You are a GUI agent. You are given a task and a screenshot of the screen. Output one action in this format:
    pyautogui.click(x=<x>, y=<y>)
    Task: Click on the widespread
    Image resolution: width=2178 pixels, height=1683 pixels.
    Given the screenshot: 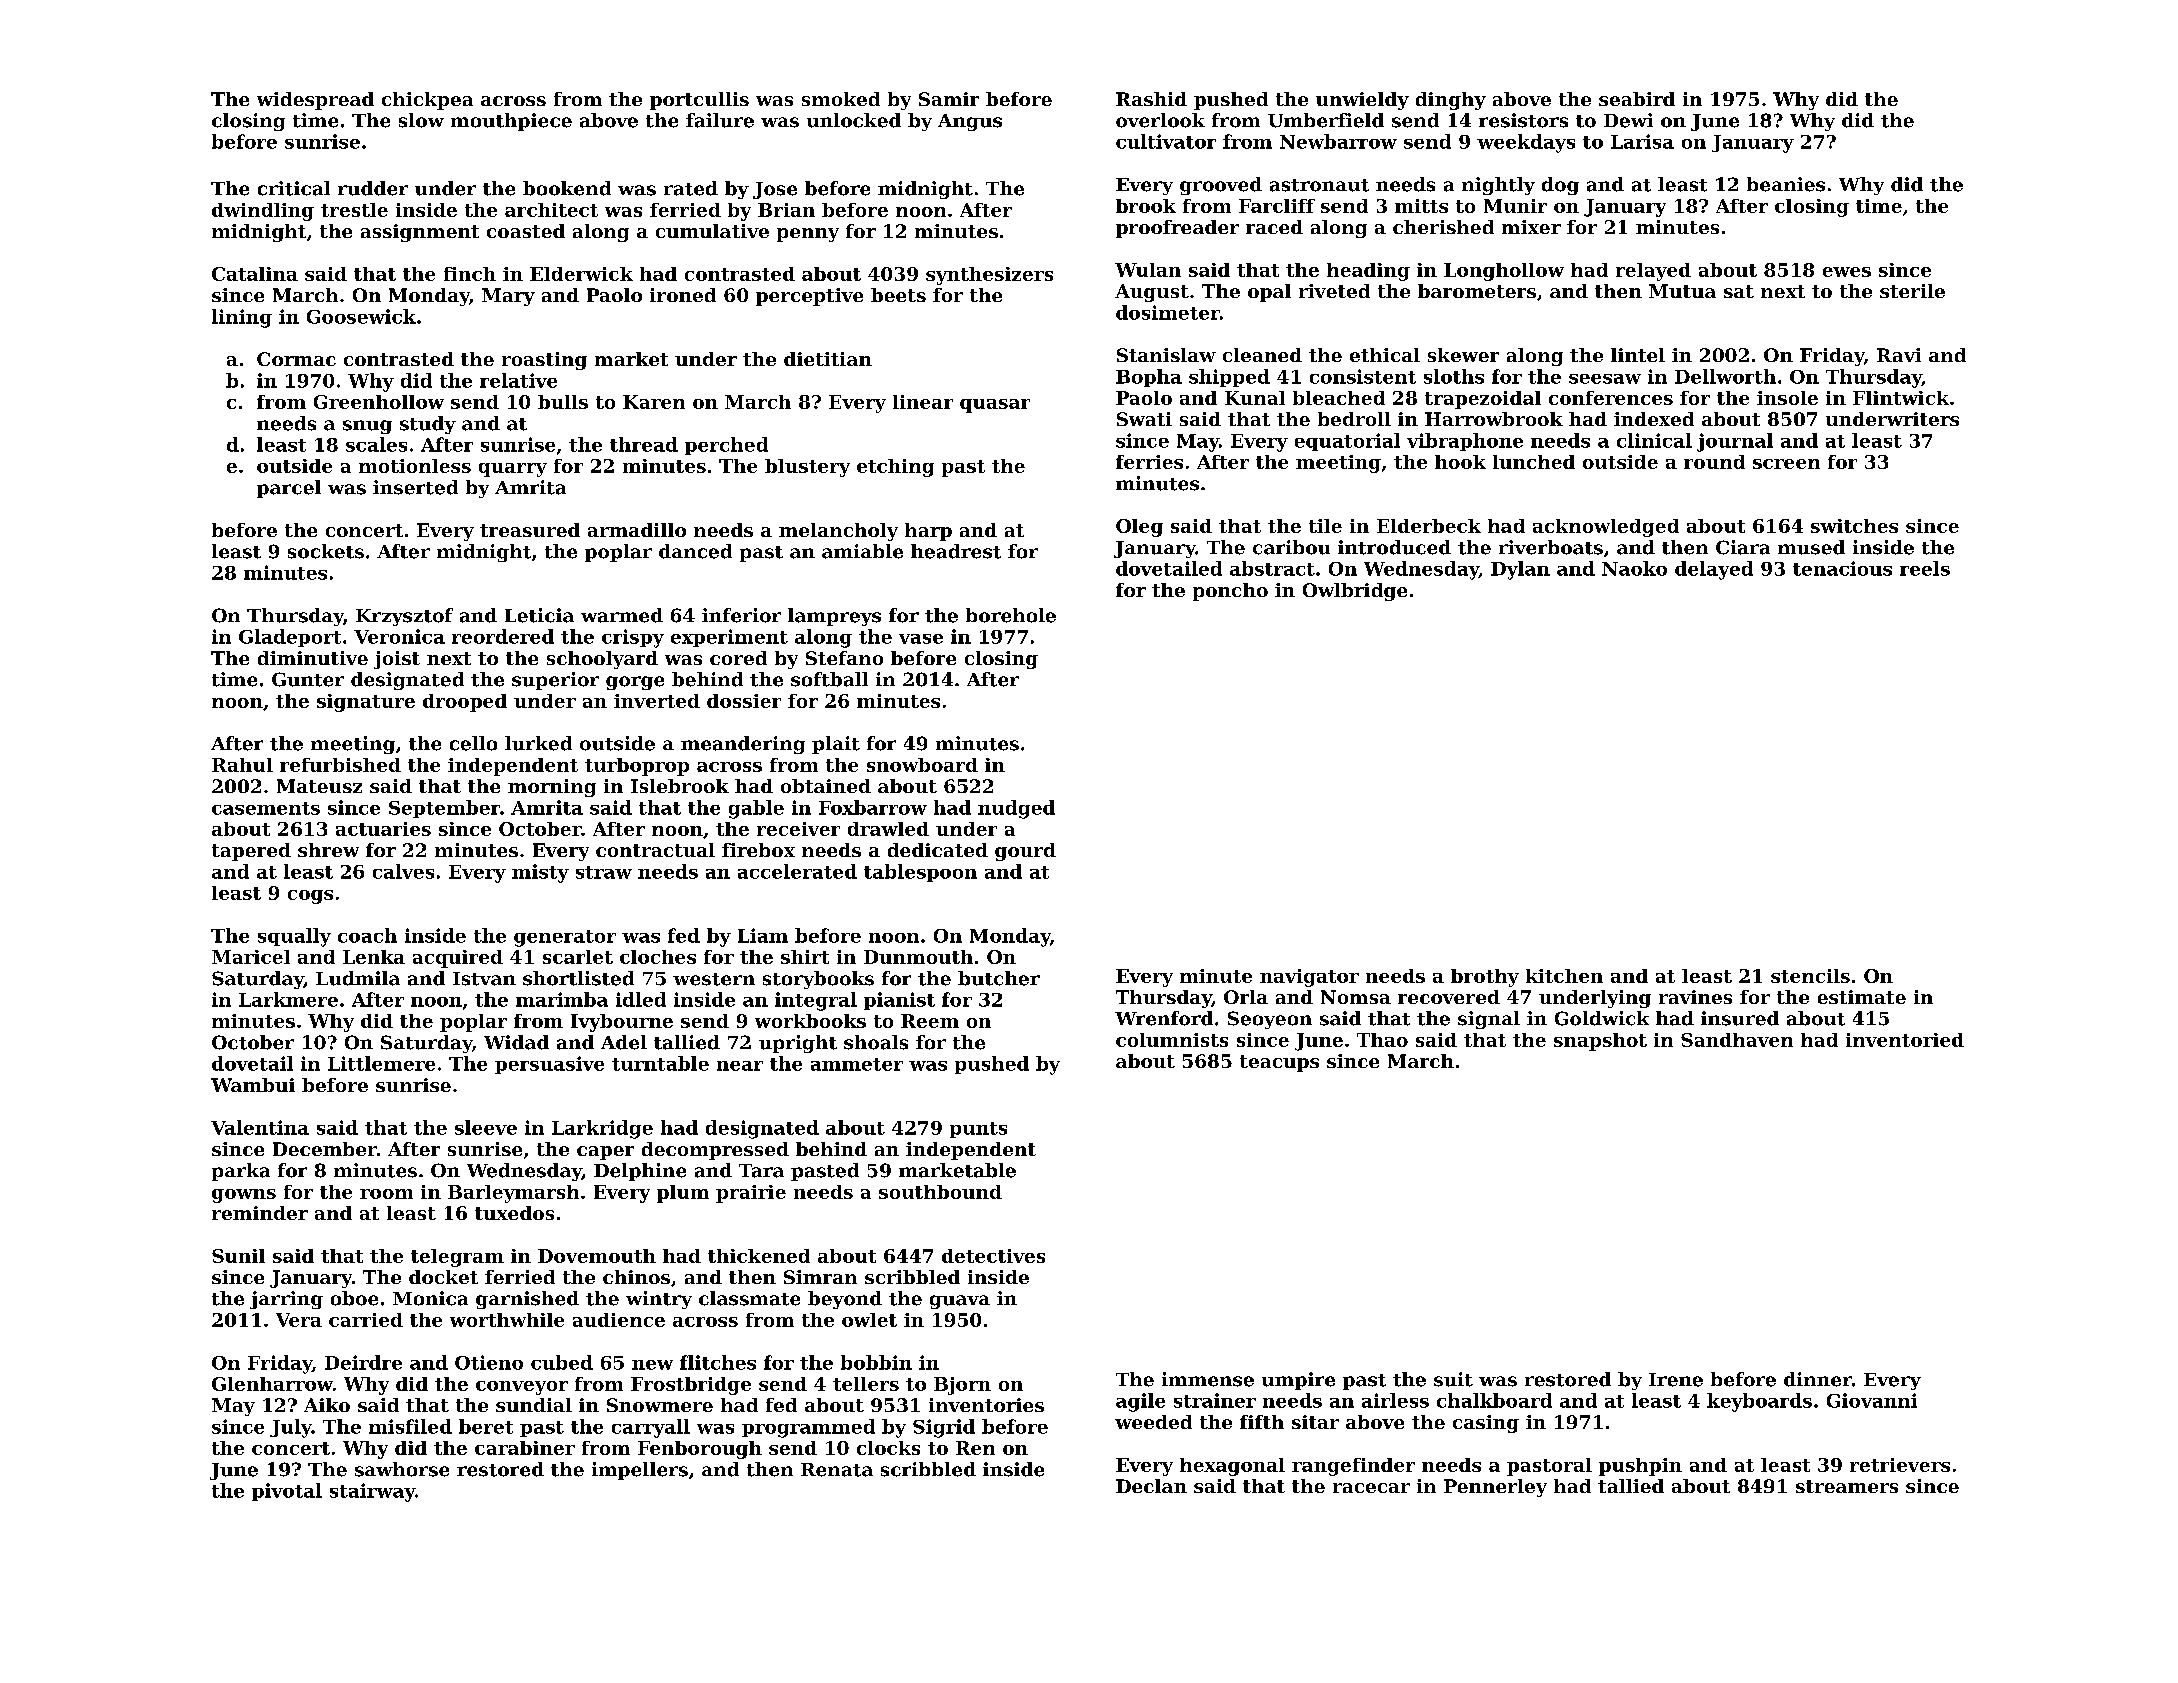 What is the action you would take?
    pyautogui.click(x=315, y=101)
